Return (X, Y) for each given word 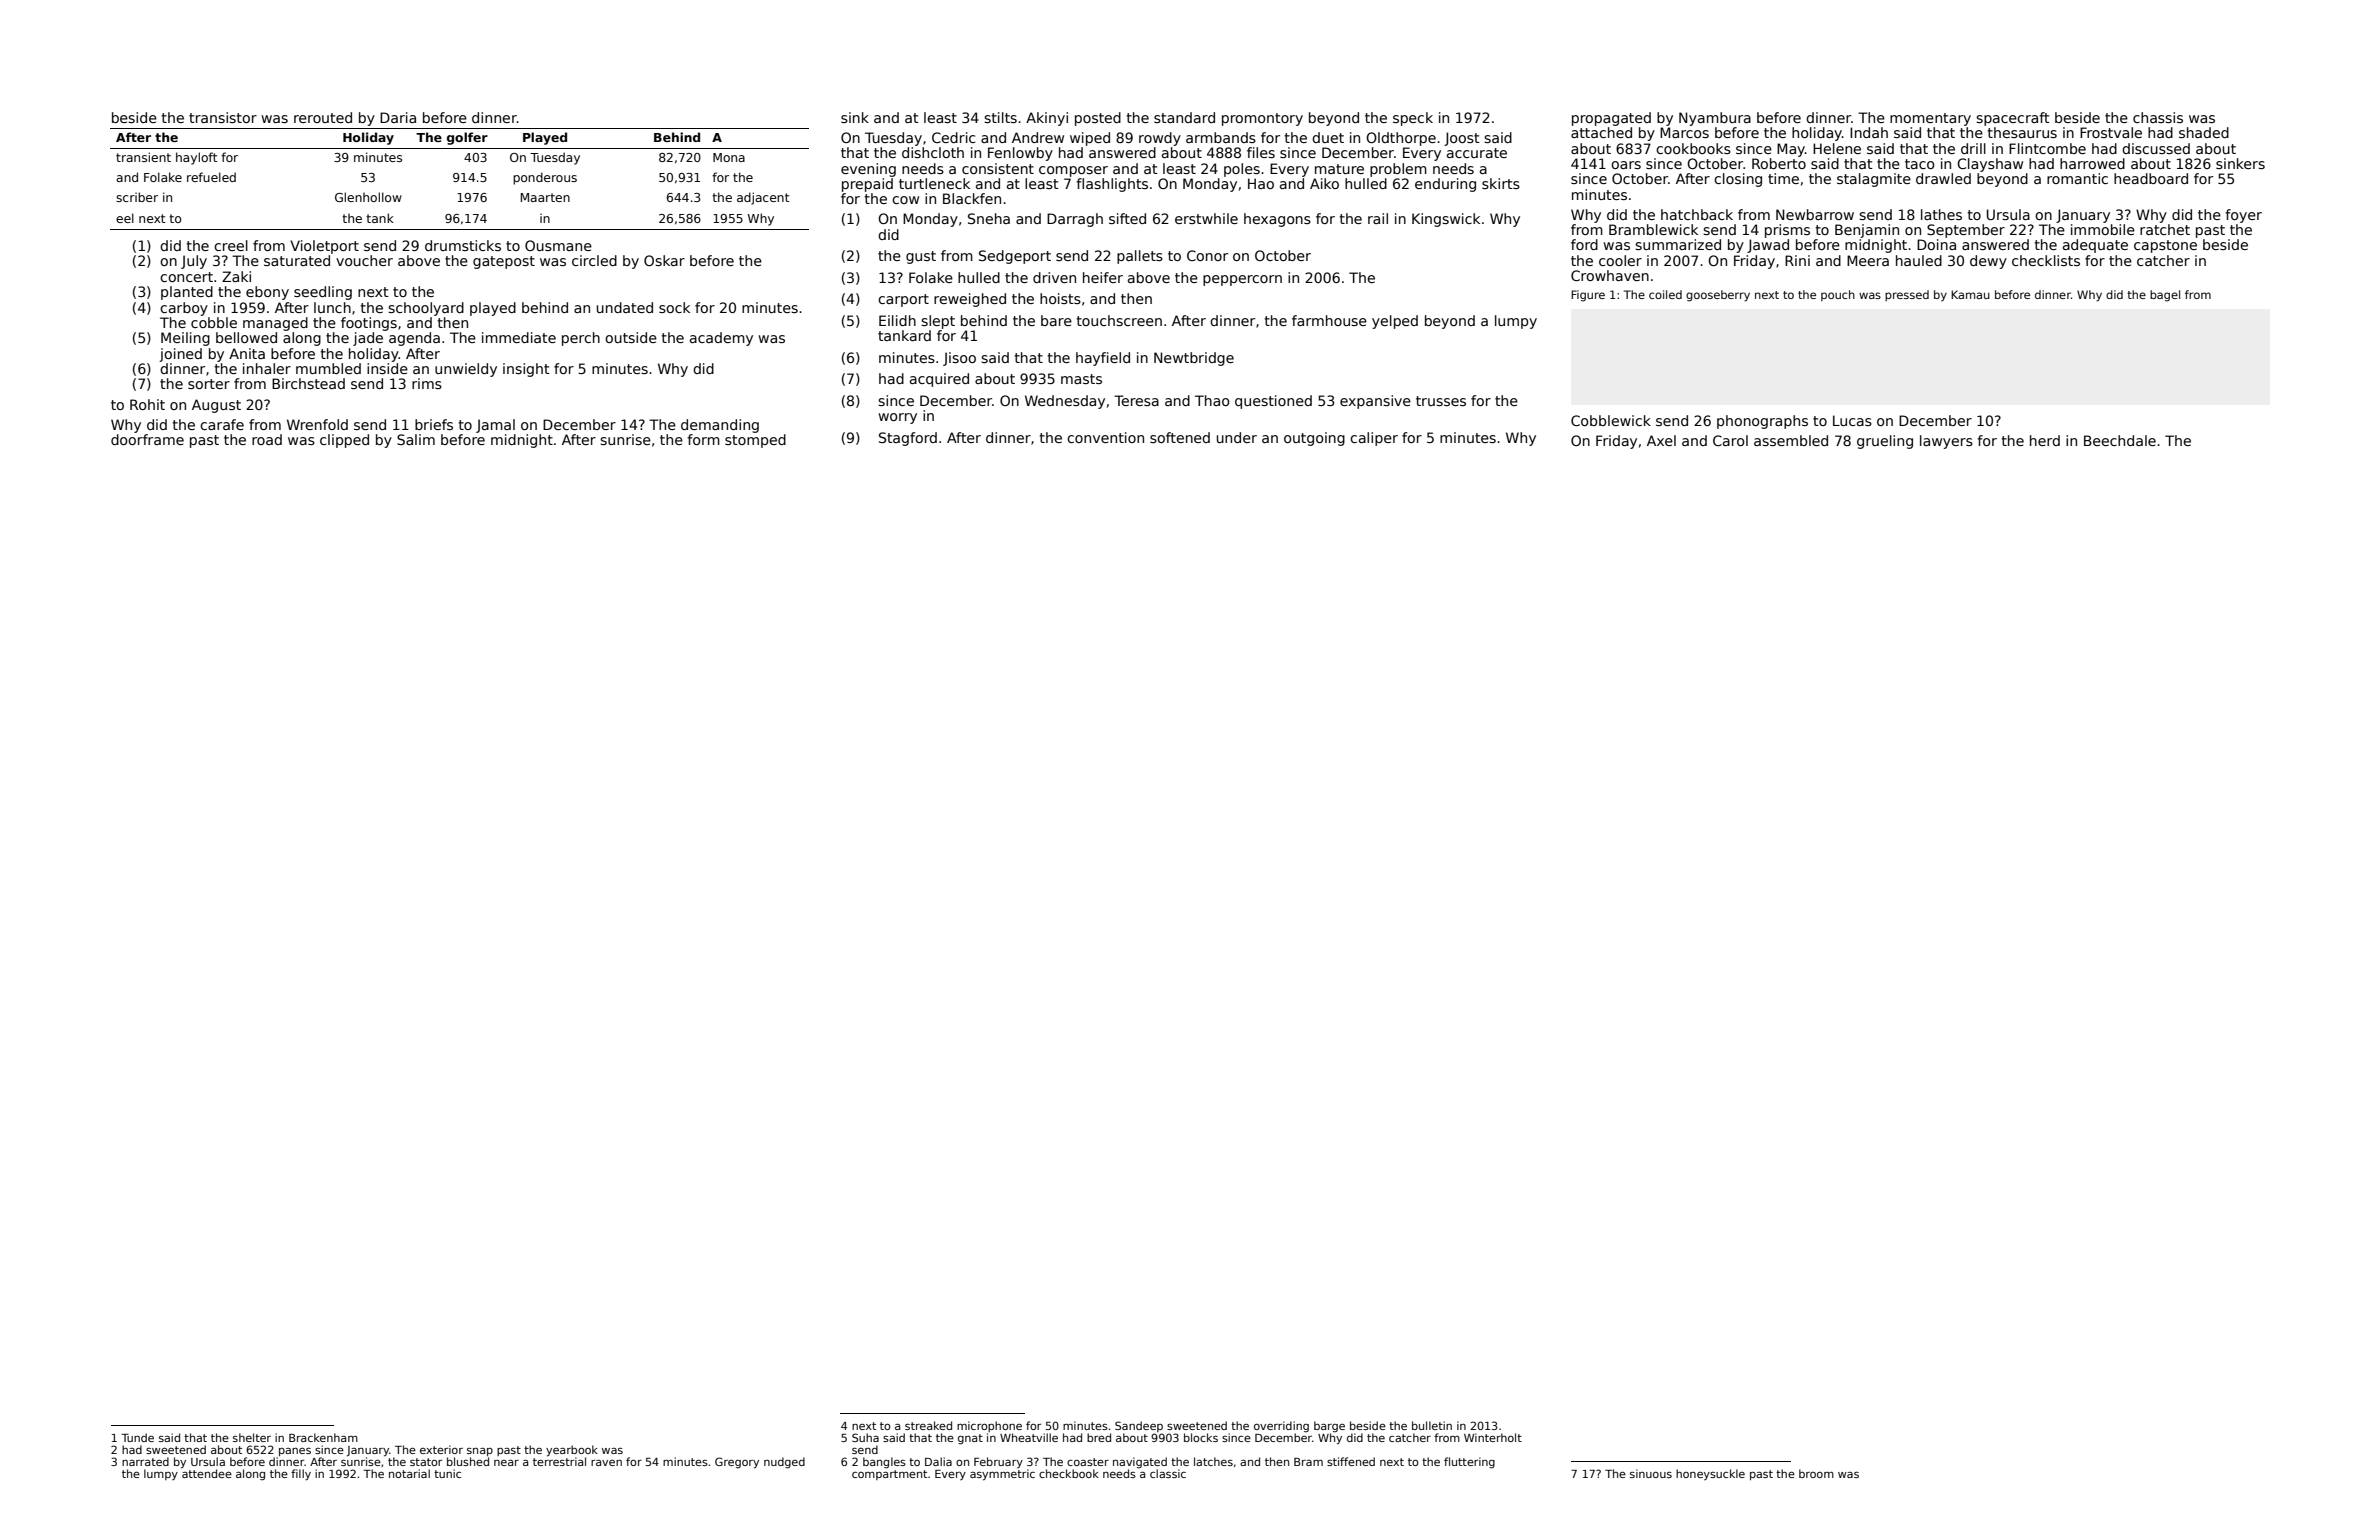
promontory (1262, 119)
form (703, 439)
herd (2045, 440)
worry (897, 418)
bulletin (1432, 1425)
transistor (223, 117)
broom (1816, 1473)
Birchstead (308, 383)
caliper (1374, 439)
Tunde (137, 1437)
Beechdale (2120, 440)
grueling (1885, 442)
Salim (416, 439)
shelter (252, 1437)
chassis (2158, 117)
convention (1105, 437)
